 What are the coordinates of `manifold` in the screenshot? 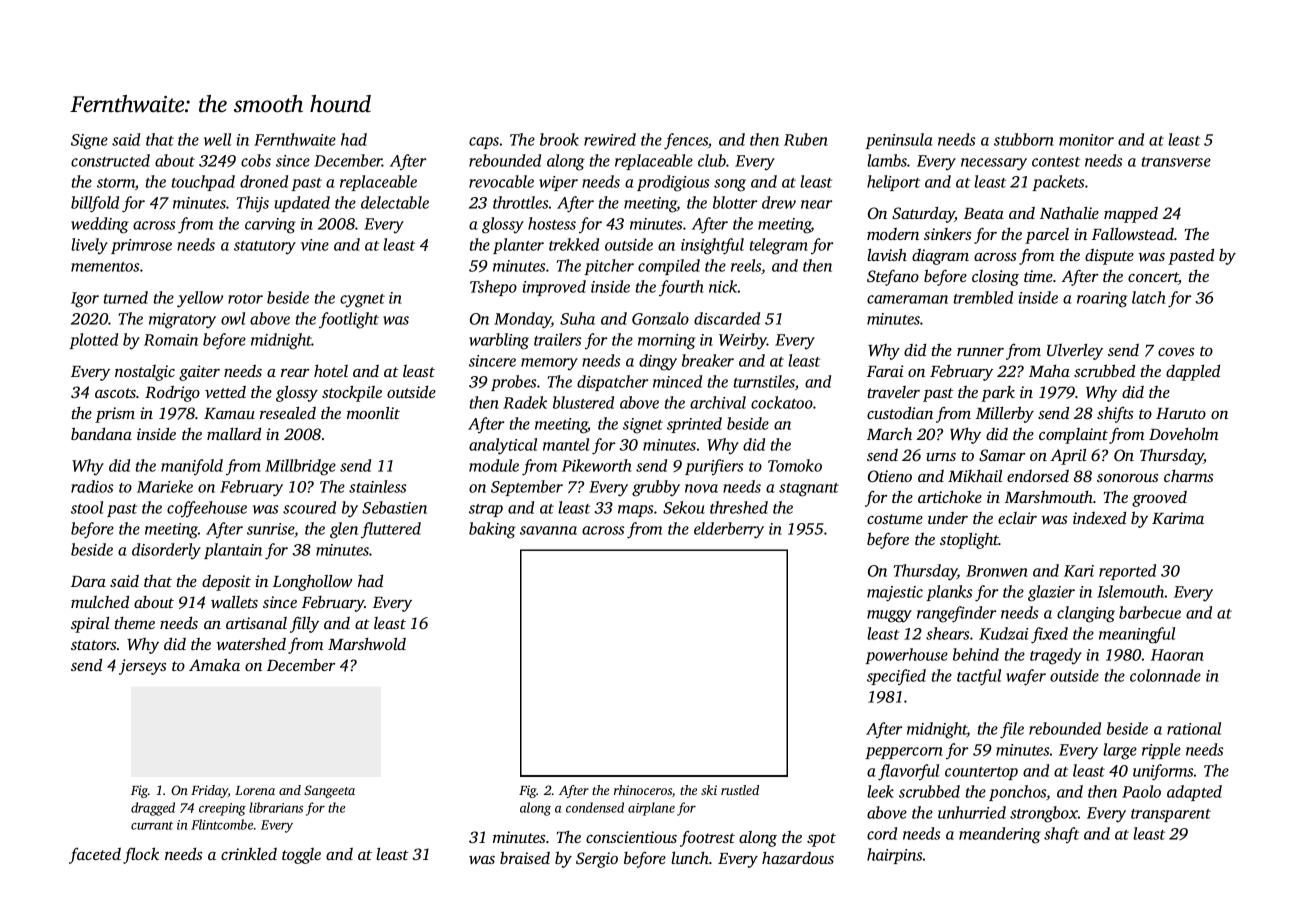 It's located at (192, 467).
